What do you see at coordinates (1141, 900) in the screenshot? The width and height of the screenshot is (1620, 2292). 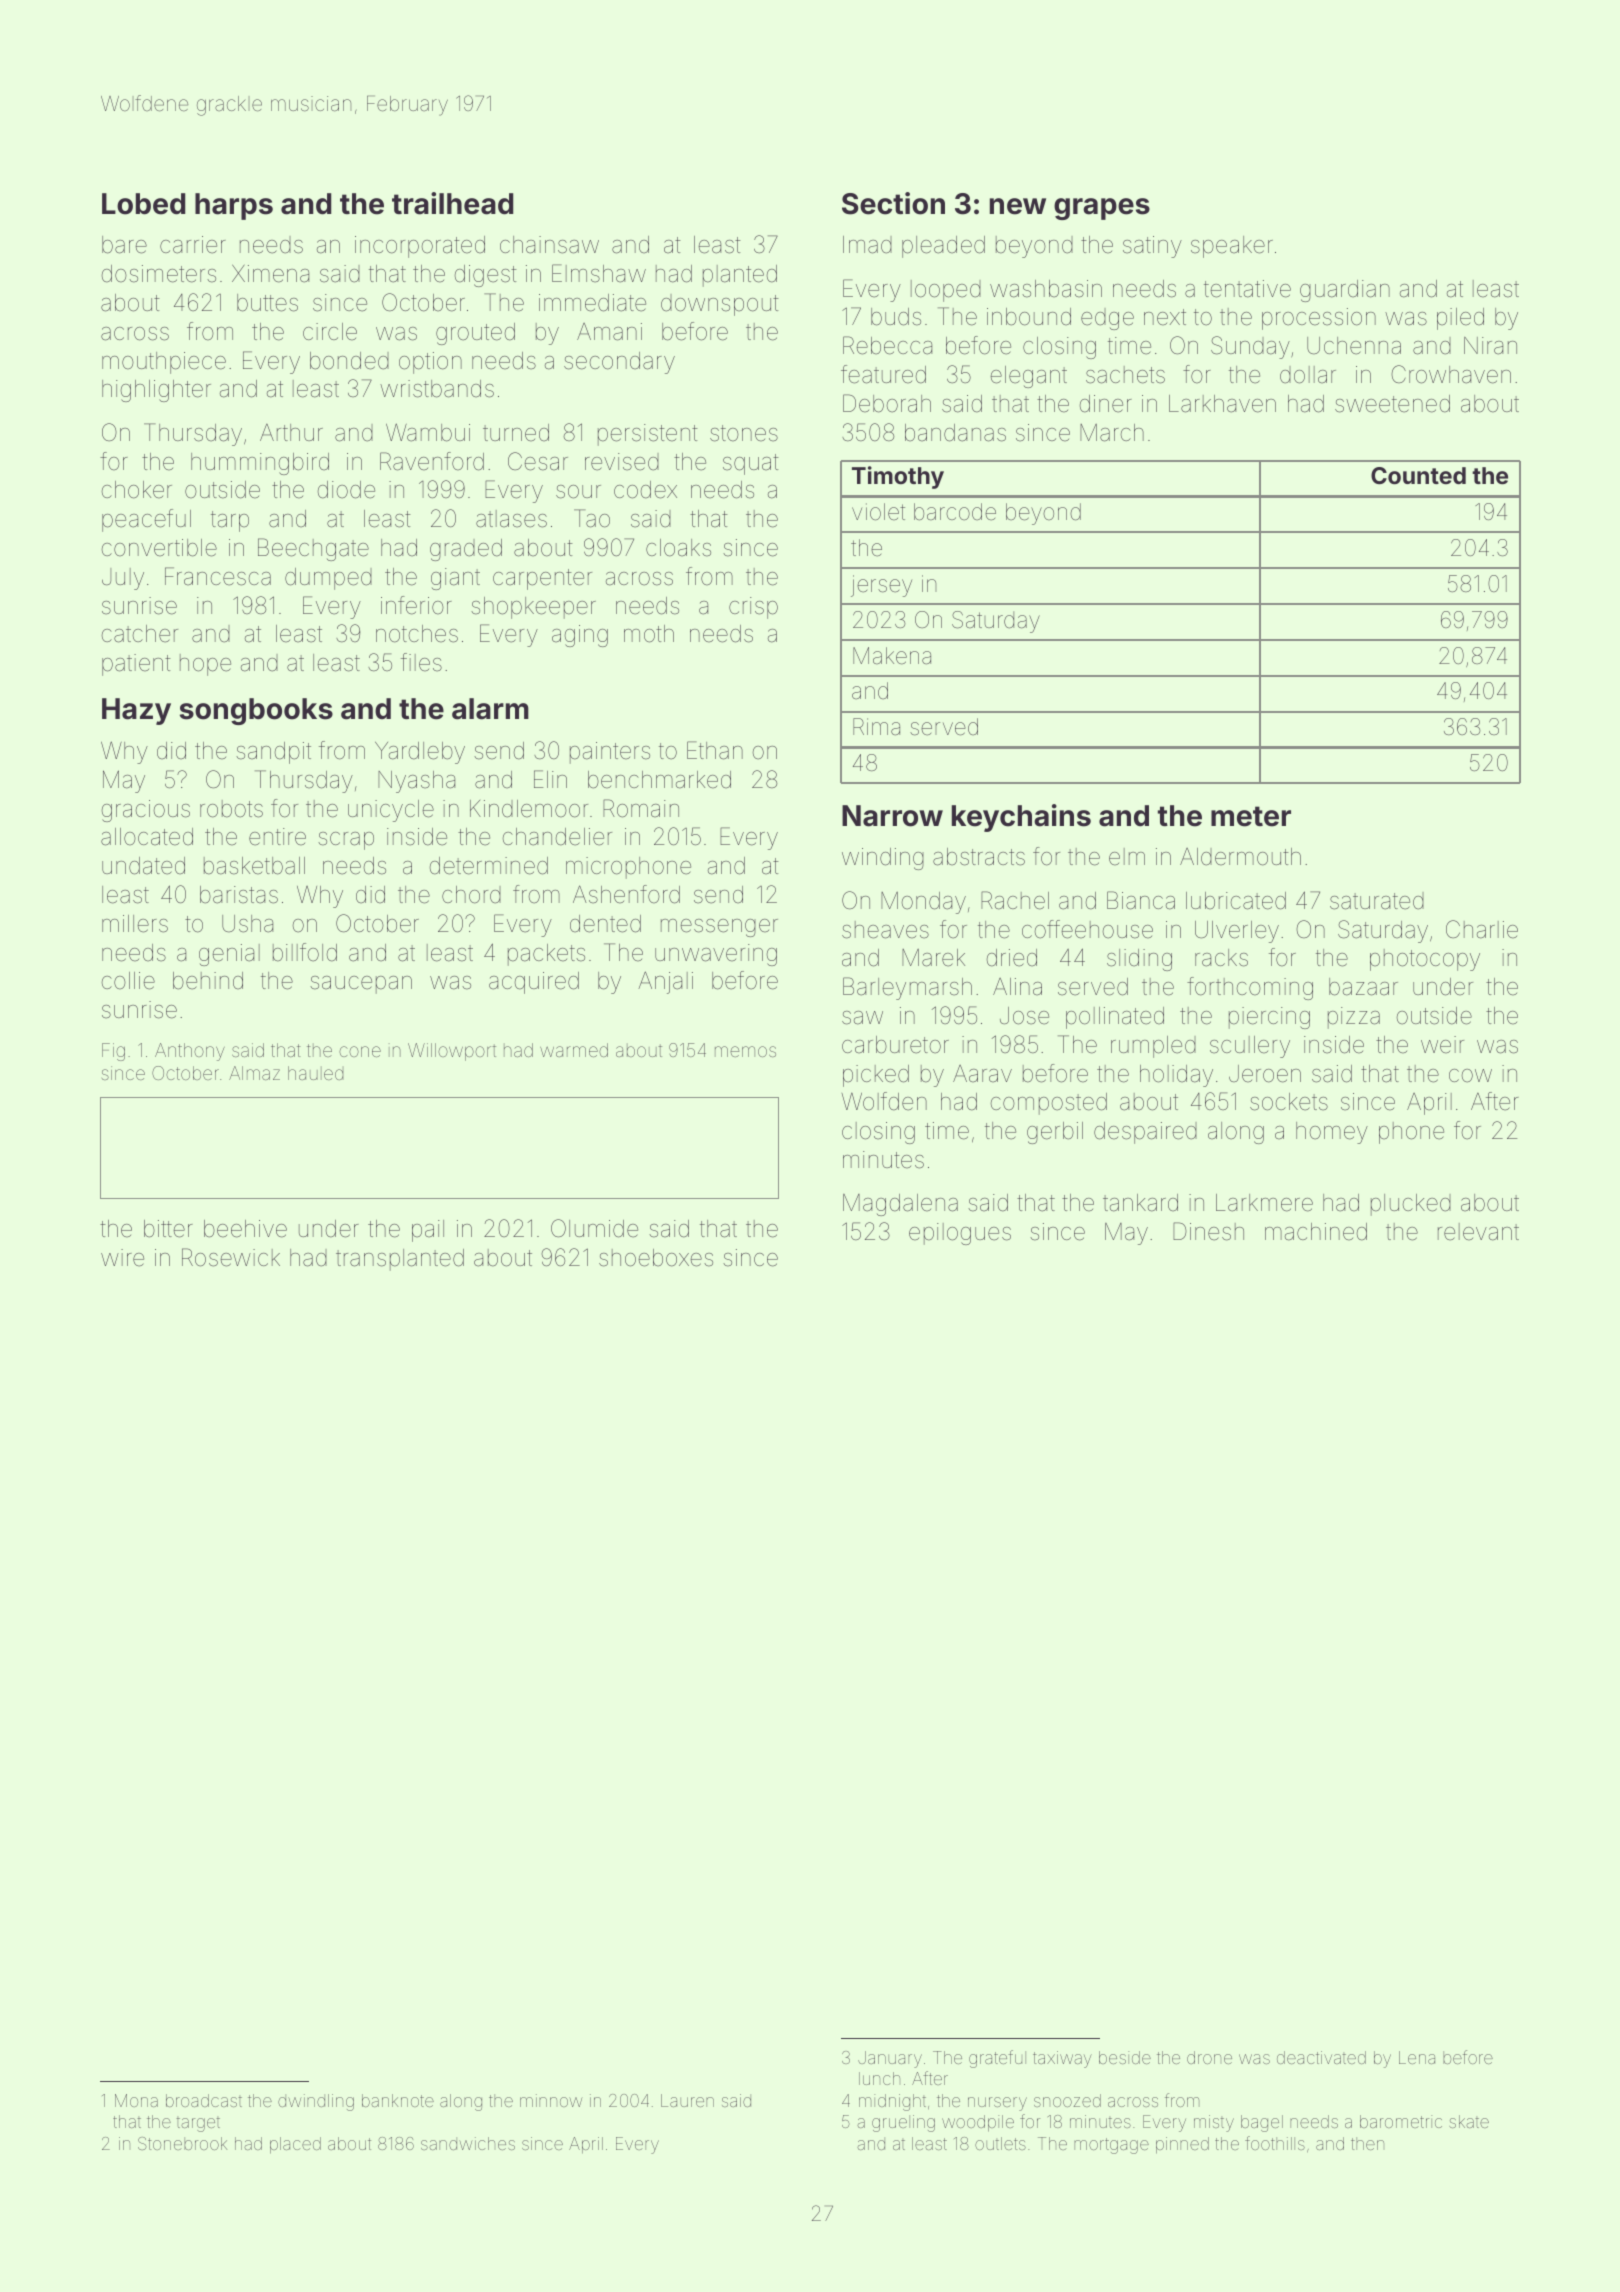 I see `Bianca` at bounding box center [1141, 900].
